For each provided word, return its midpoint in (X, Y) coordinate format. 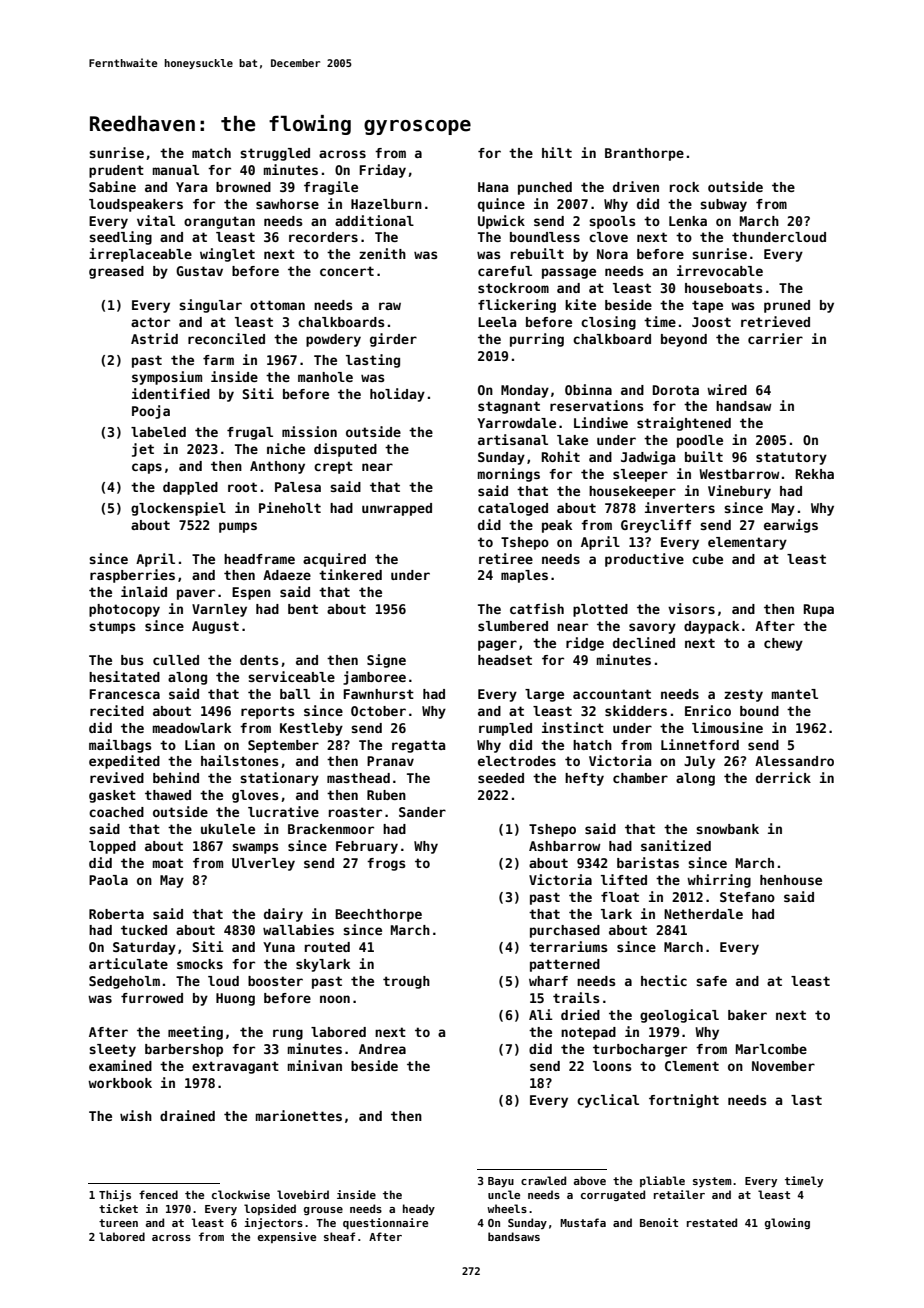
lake (572, 440)
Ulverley (263, 864)
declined (644, 642)
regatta (418, 746)
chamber (640, 778)
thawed (168, 795)
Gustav (199, 271)
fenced (158, 1194)
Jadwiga (648, 458)
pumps (238, 527)
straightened (684, 424)
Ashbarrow (564, 846)
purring (537, 340)
